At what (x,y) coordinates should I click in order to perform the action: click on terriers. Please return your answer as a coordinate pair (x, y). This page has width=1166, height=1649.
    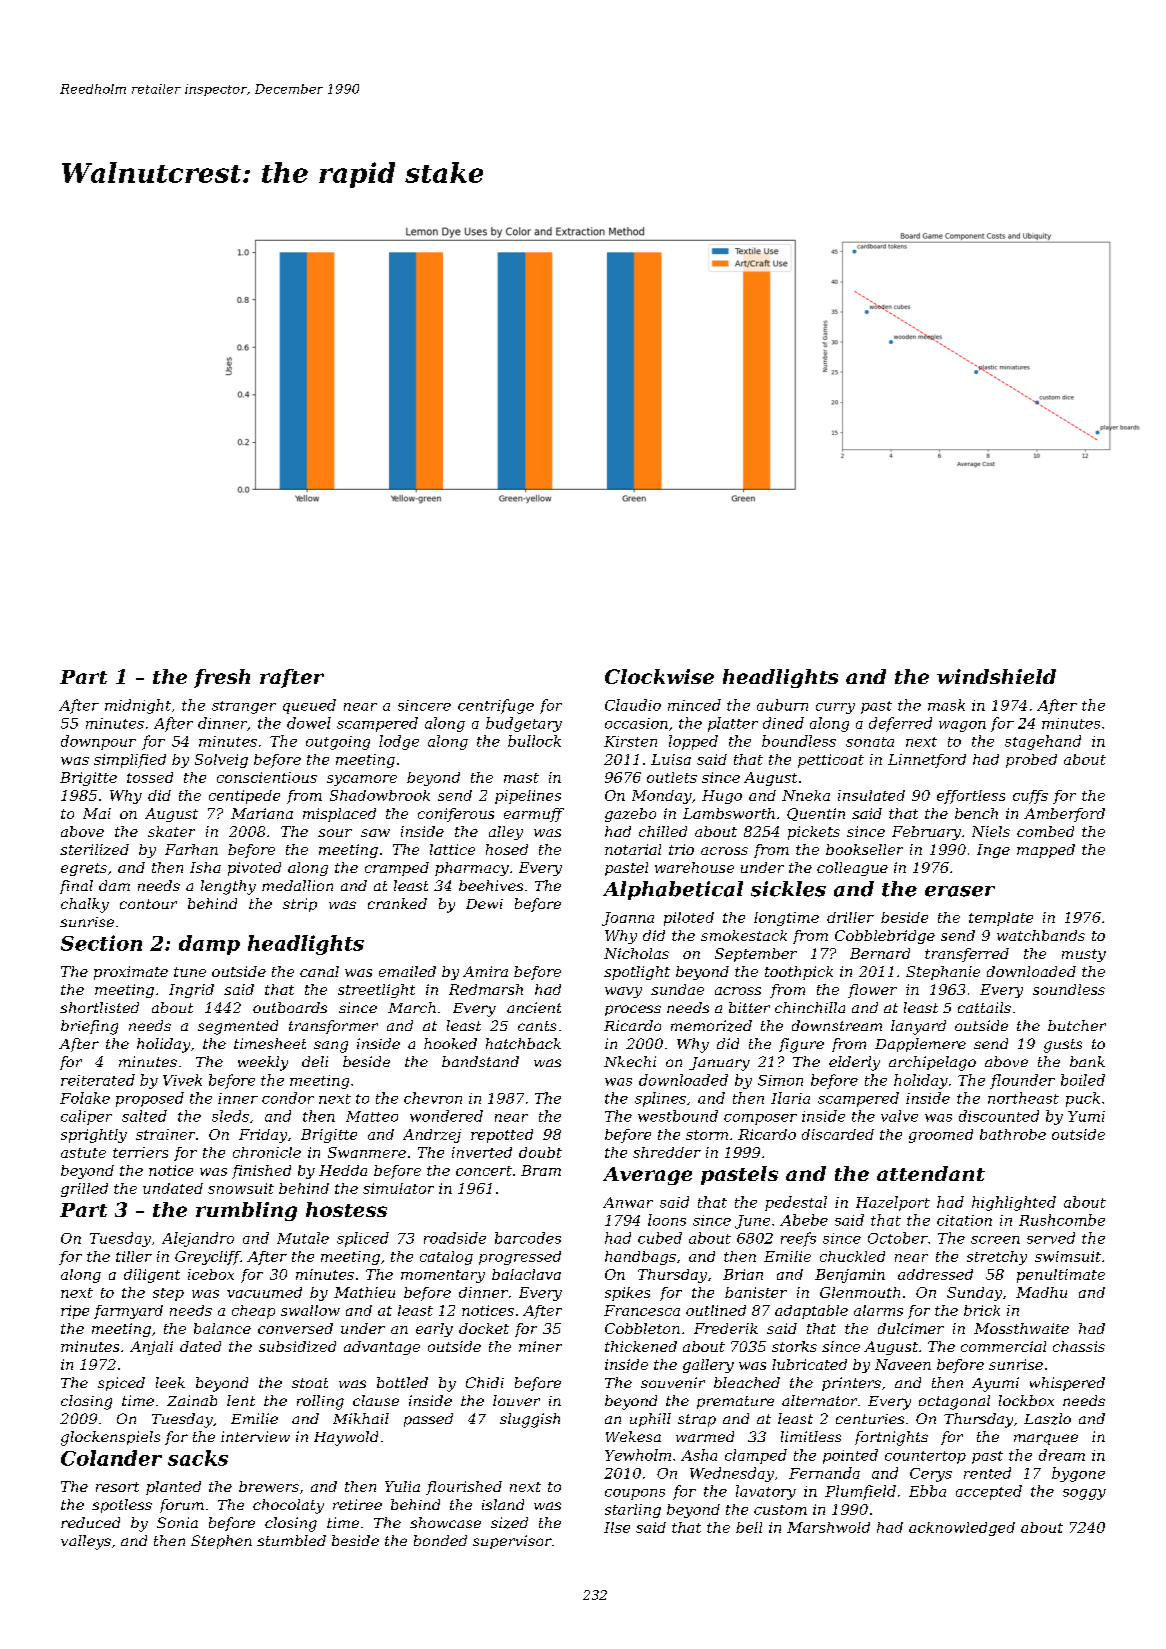
    Looking at the image, I should click on (140, 1152).
